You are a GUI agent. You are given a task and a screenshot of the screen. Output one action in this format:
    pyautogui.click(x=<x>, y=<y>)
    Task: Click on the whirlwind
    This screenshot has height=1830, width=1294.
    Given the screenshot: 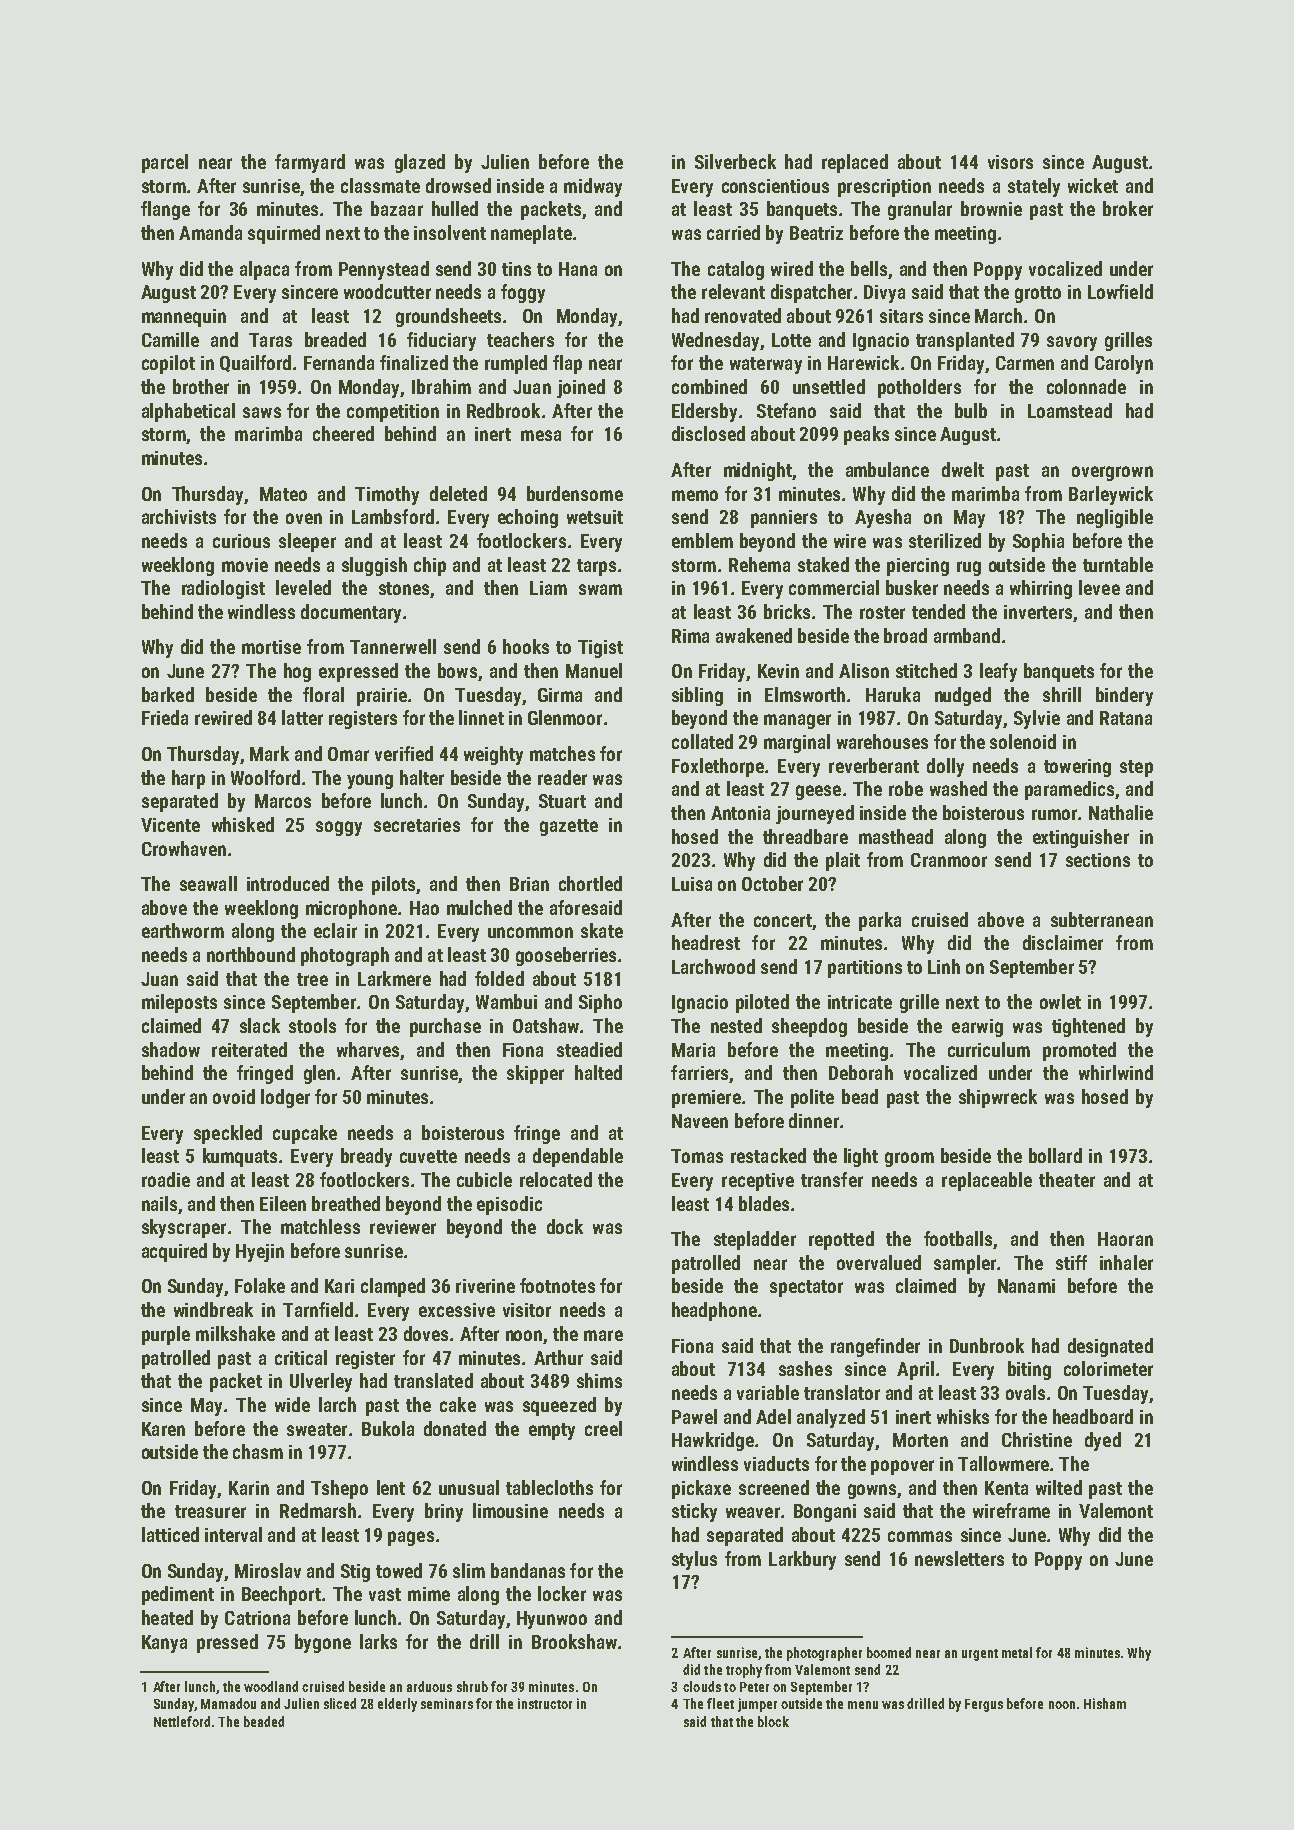 What is the action you would take?
    pyautogui.click(x=1116, y=1072)
